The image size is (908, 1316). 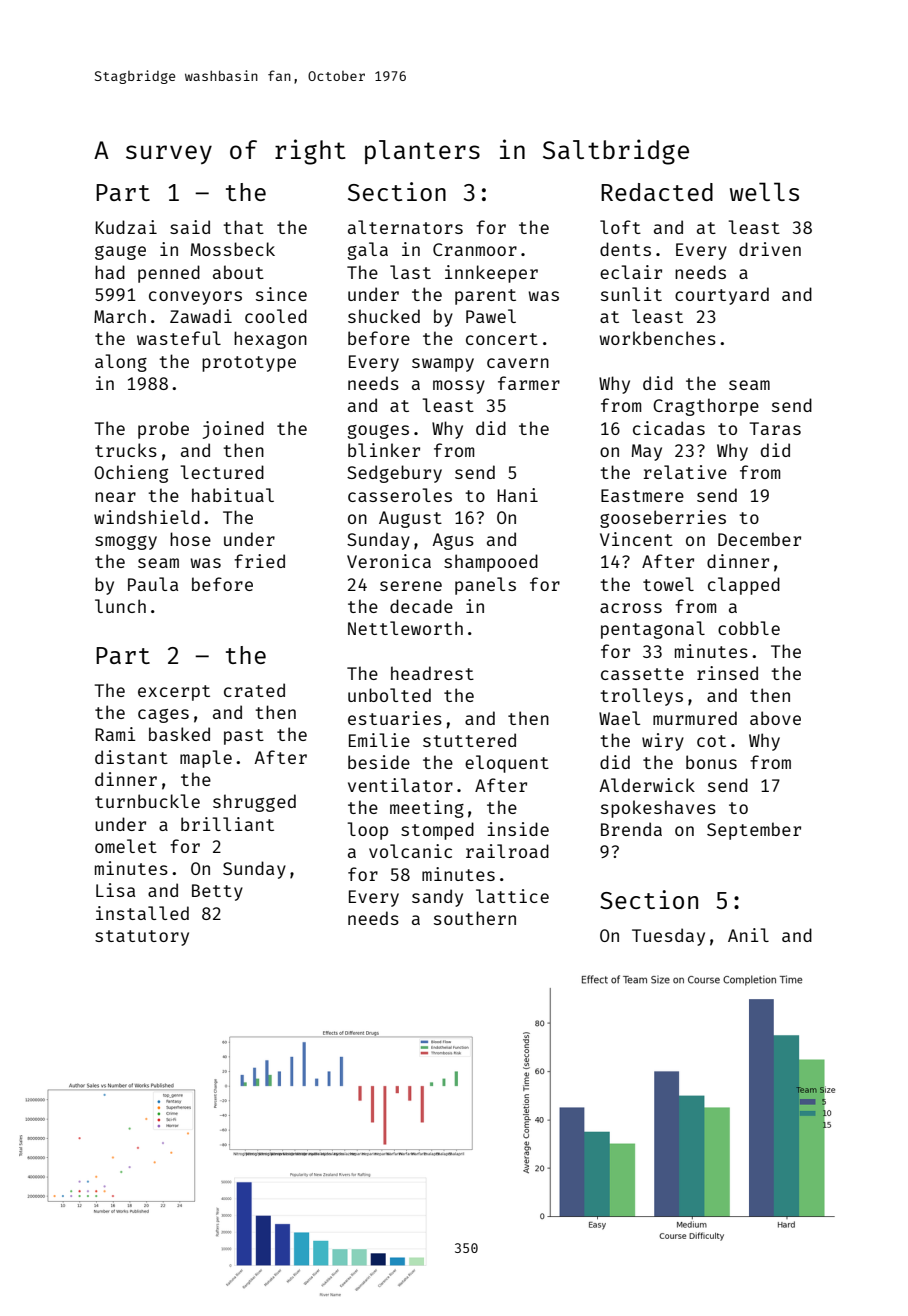 I want to click on lectured, so click(x=222, y=472).
